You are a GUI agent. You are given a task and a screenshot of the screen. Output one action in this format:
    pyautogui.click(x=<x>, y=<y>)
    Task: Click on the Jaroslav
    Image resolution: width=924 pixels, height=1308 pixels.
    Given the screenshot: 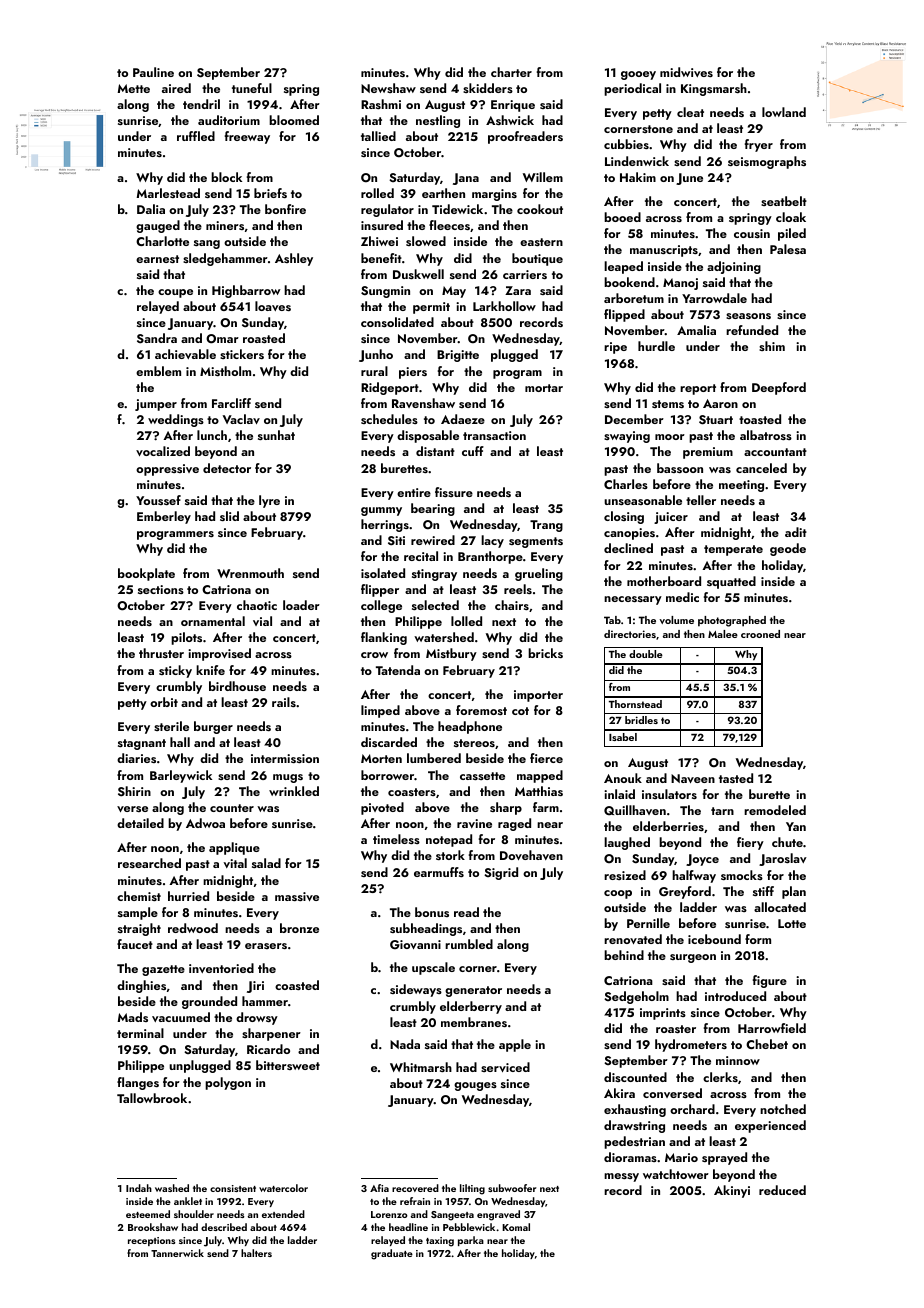 What is the action you would take?
    pyautogui.click(x=783, y=859)
